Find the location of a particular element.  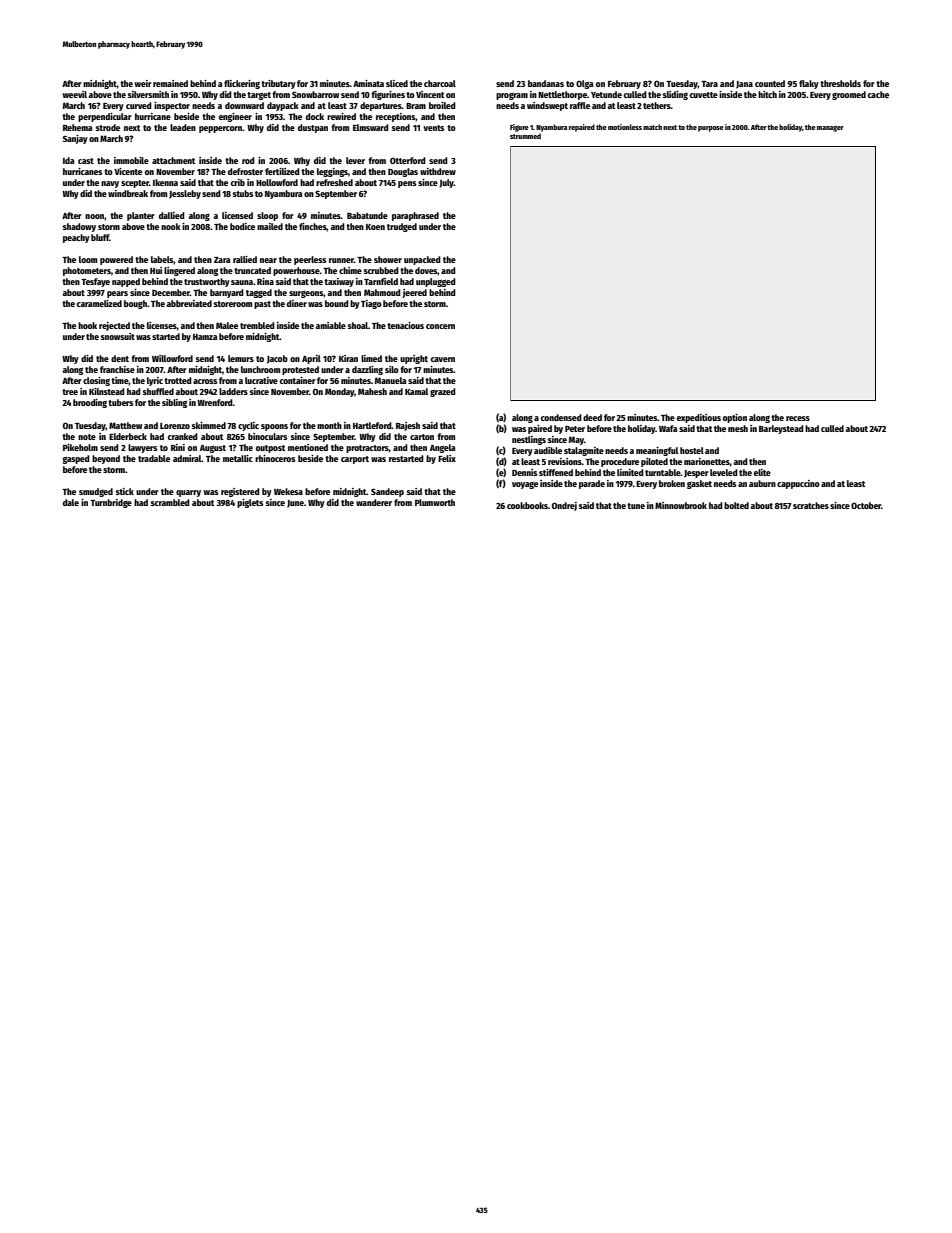

withdrew is located at coordinates (438, 171).
